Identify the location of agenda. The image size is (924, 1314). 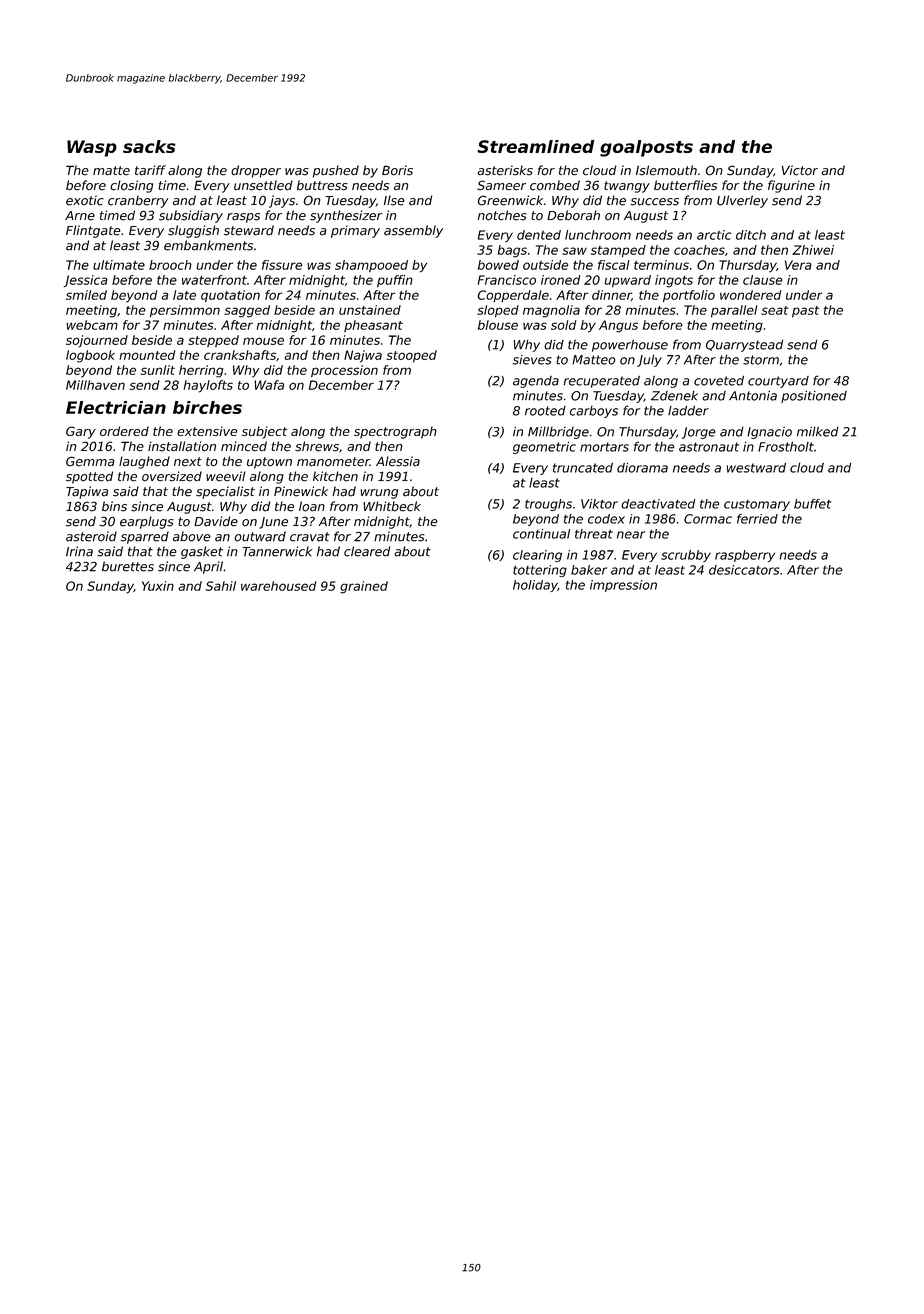
(536, 382).
